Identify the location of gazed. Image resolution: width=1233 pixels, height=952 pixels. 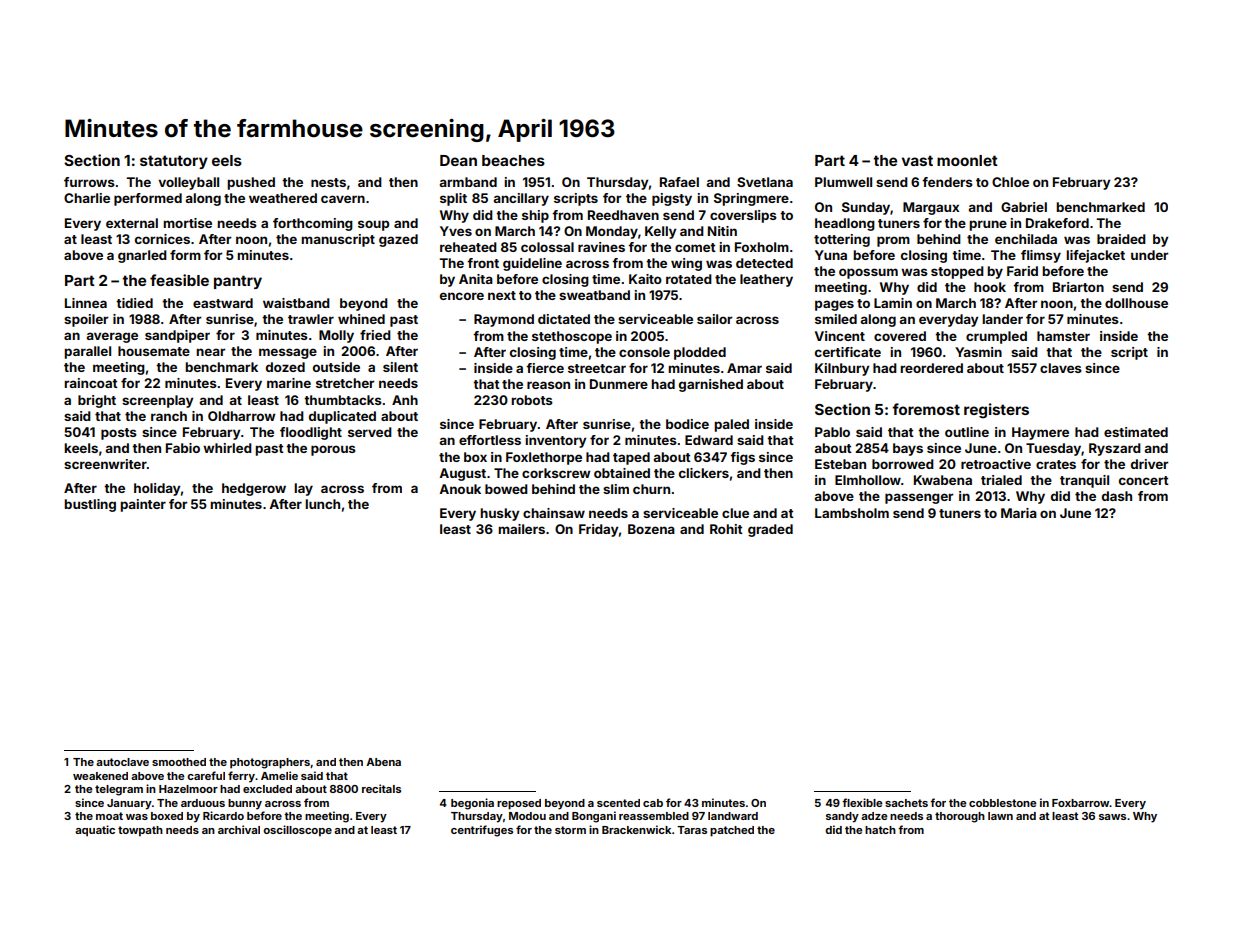
(398, 240).
